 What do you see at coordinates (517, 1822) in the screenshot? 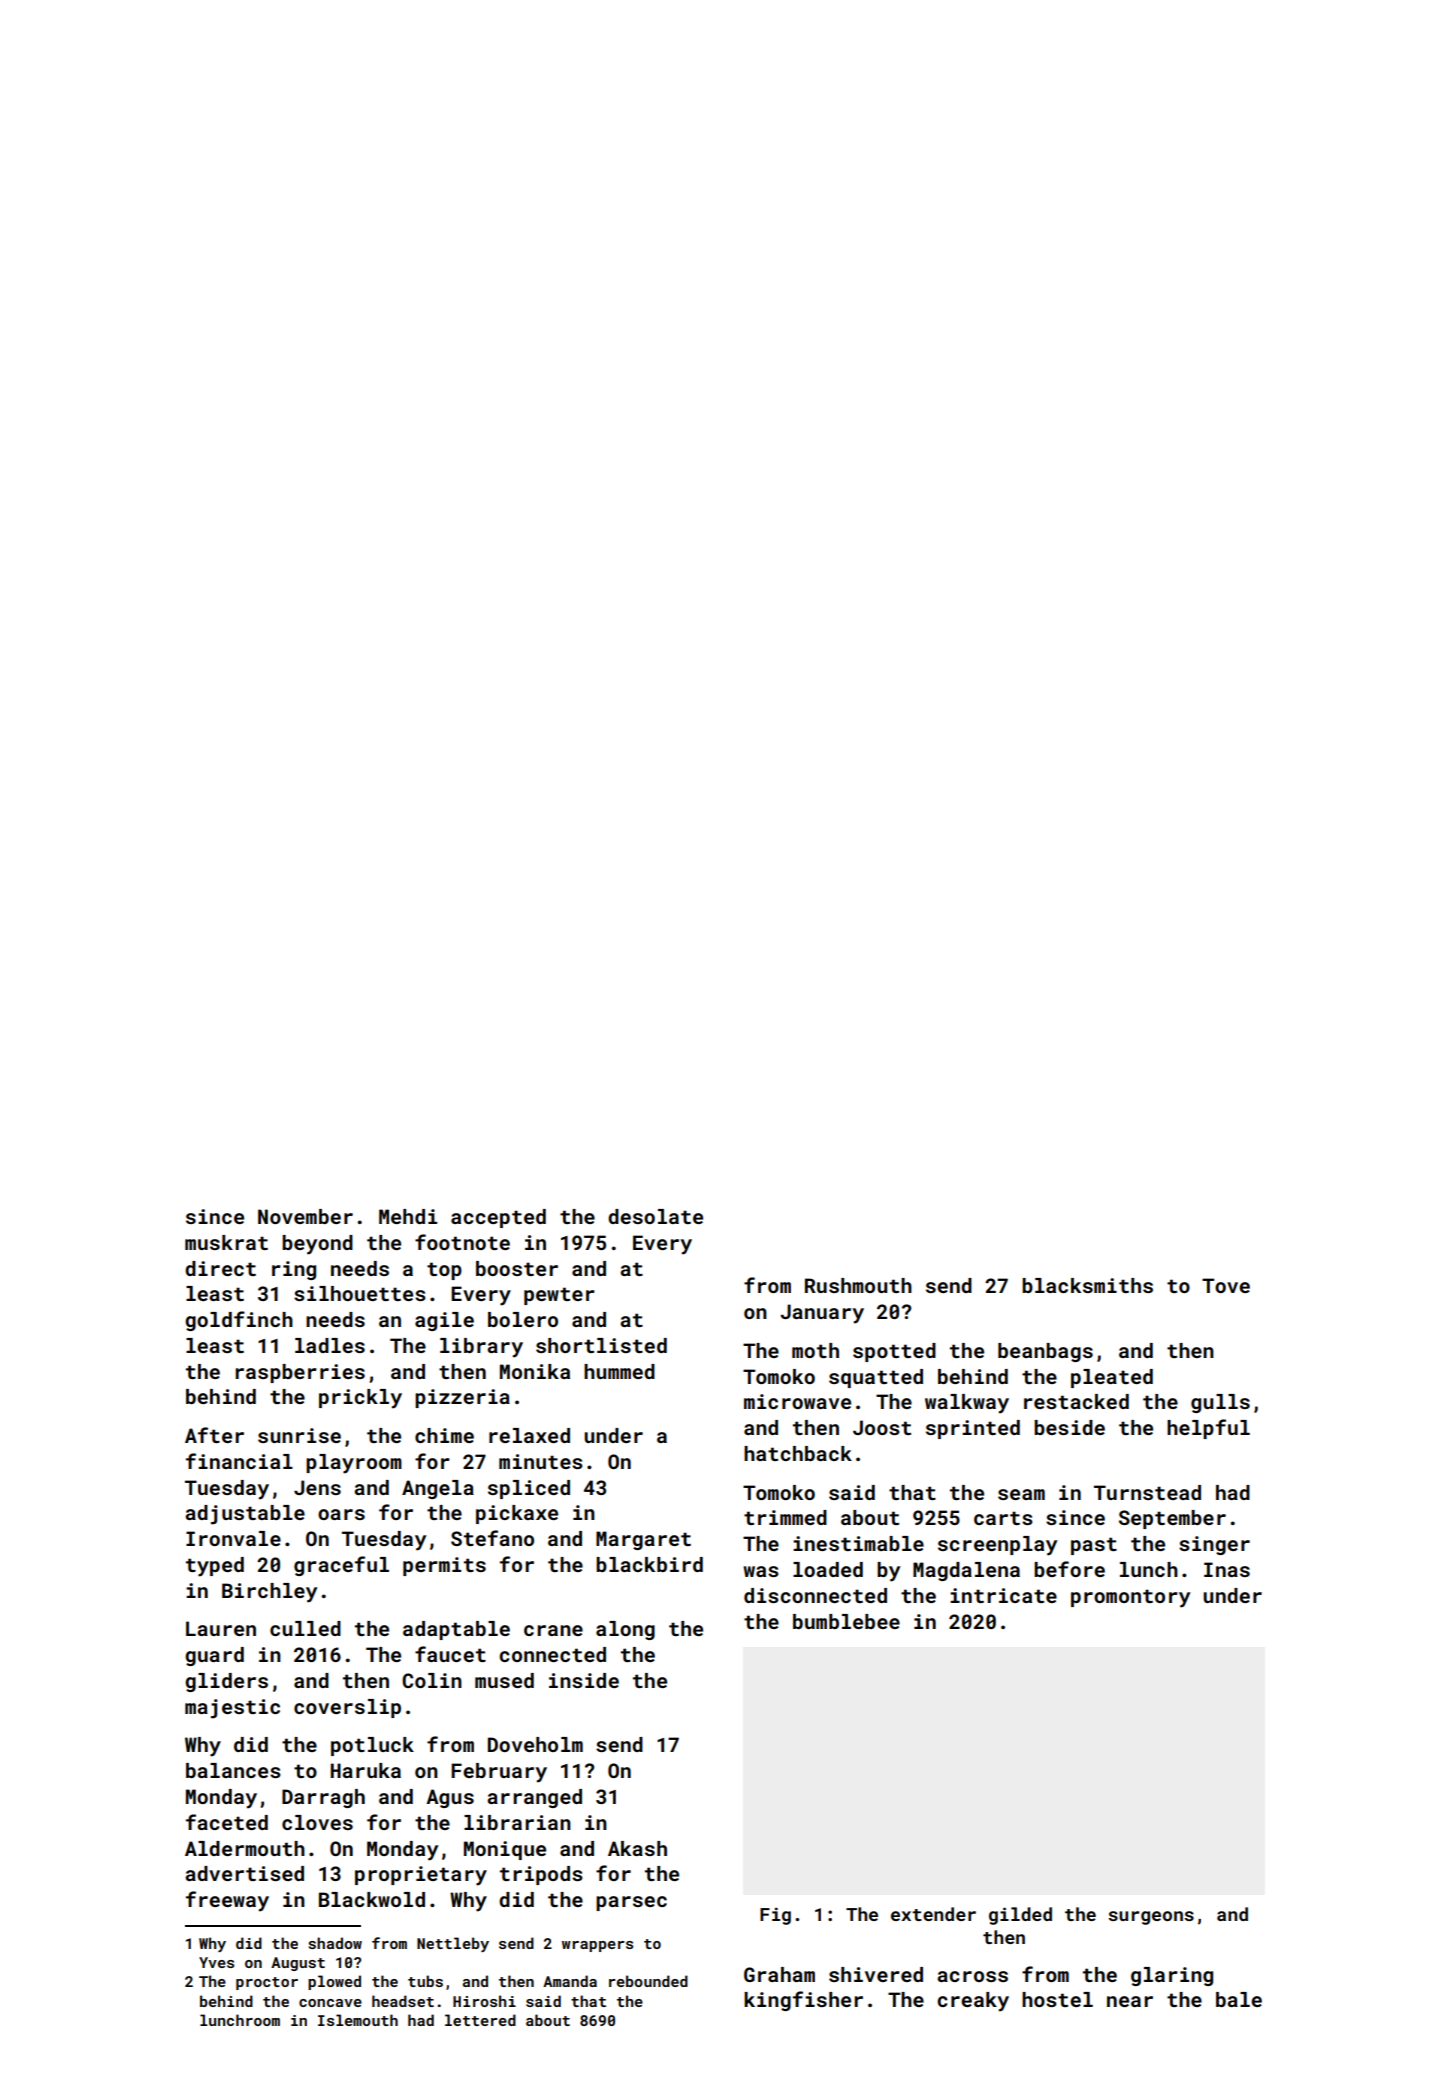
I see `librarian` at bounding box center [517, 1822].
